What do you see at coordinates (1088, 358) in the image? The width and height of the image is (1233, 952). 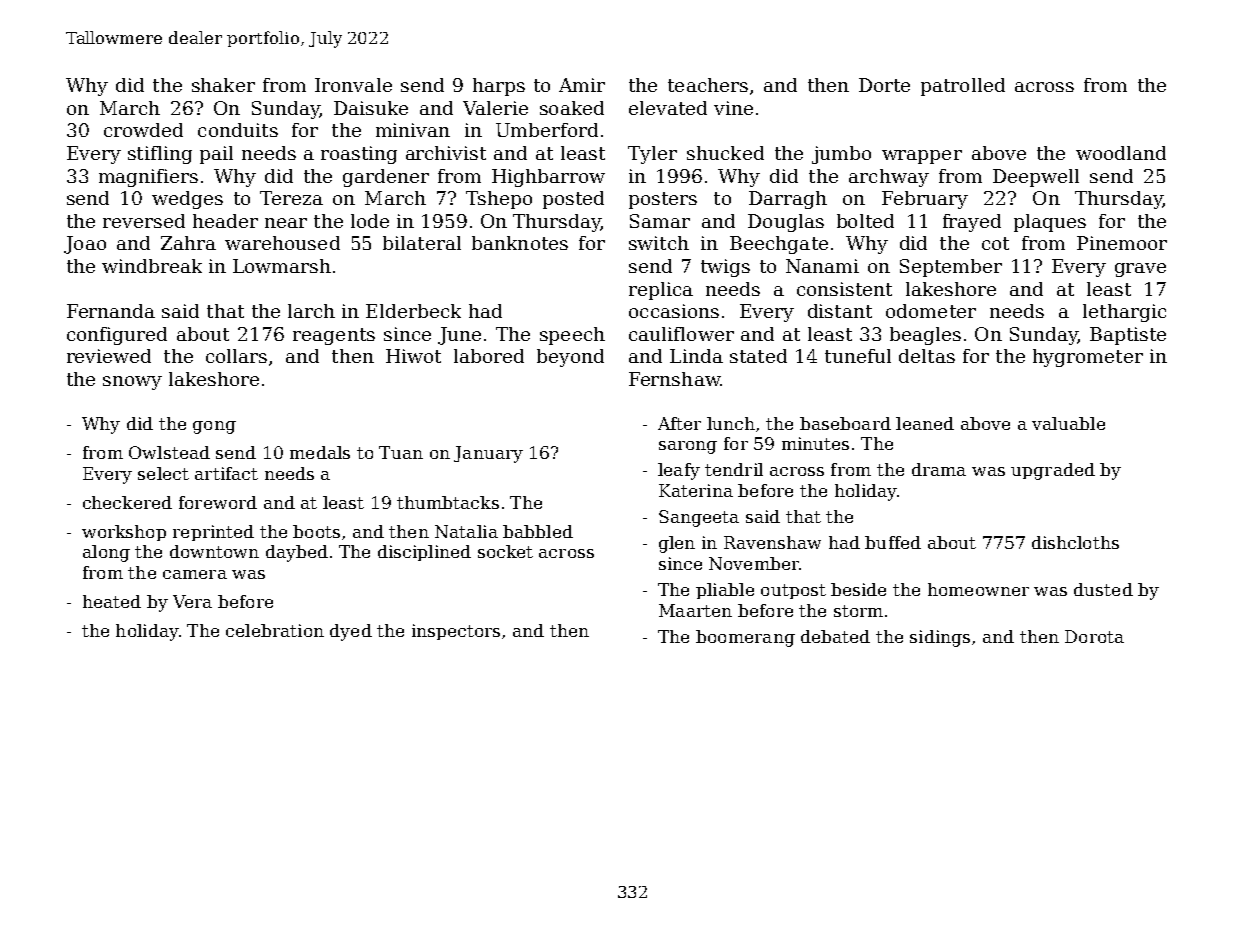 I see `hygrometer` at bounding box center [1088, 358].
